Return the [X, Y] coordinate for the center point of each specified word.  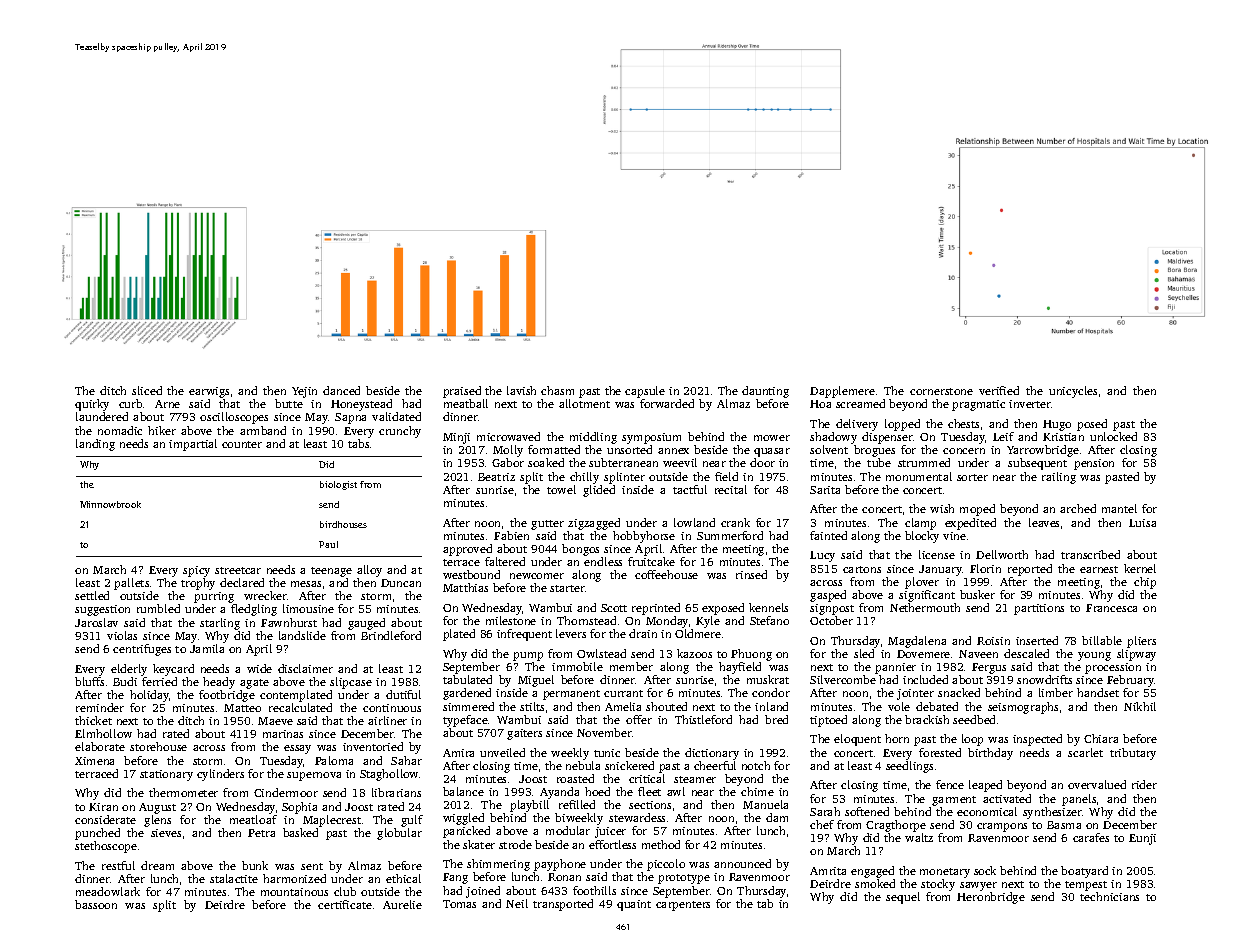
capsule [645, 392]
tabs [358, 443]
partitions [1039, 609]
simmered [468, 706]
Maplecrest [332, 821]
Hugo [1057, 425]
